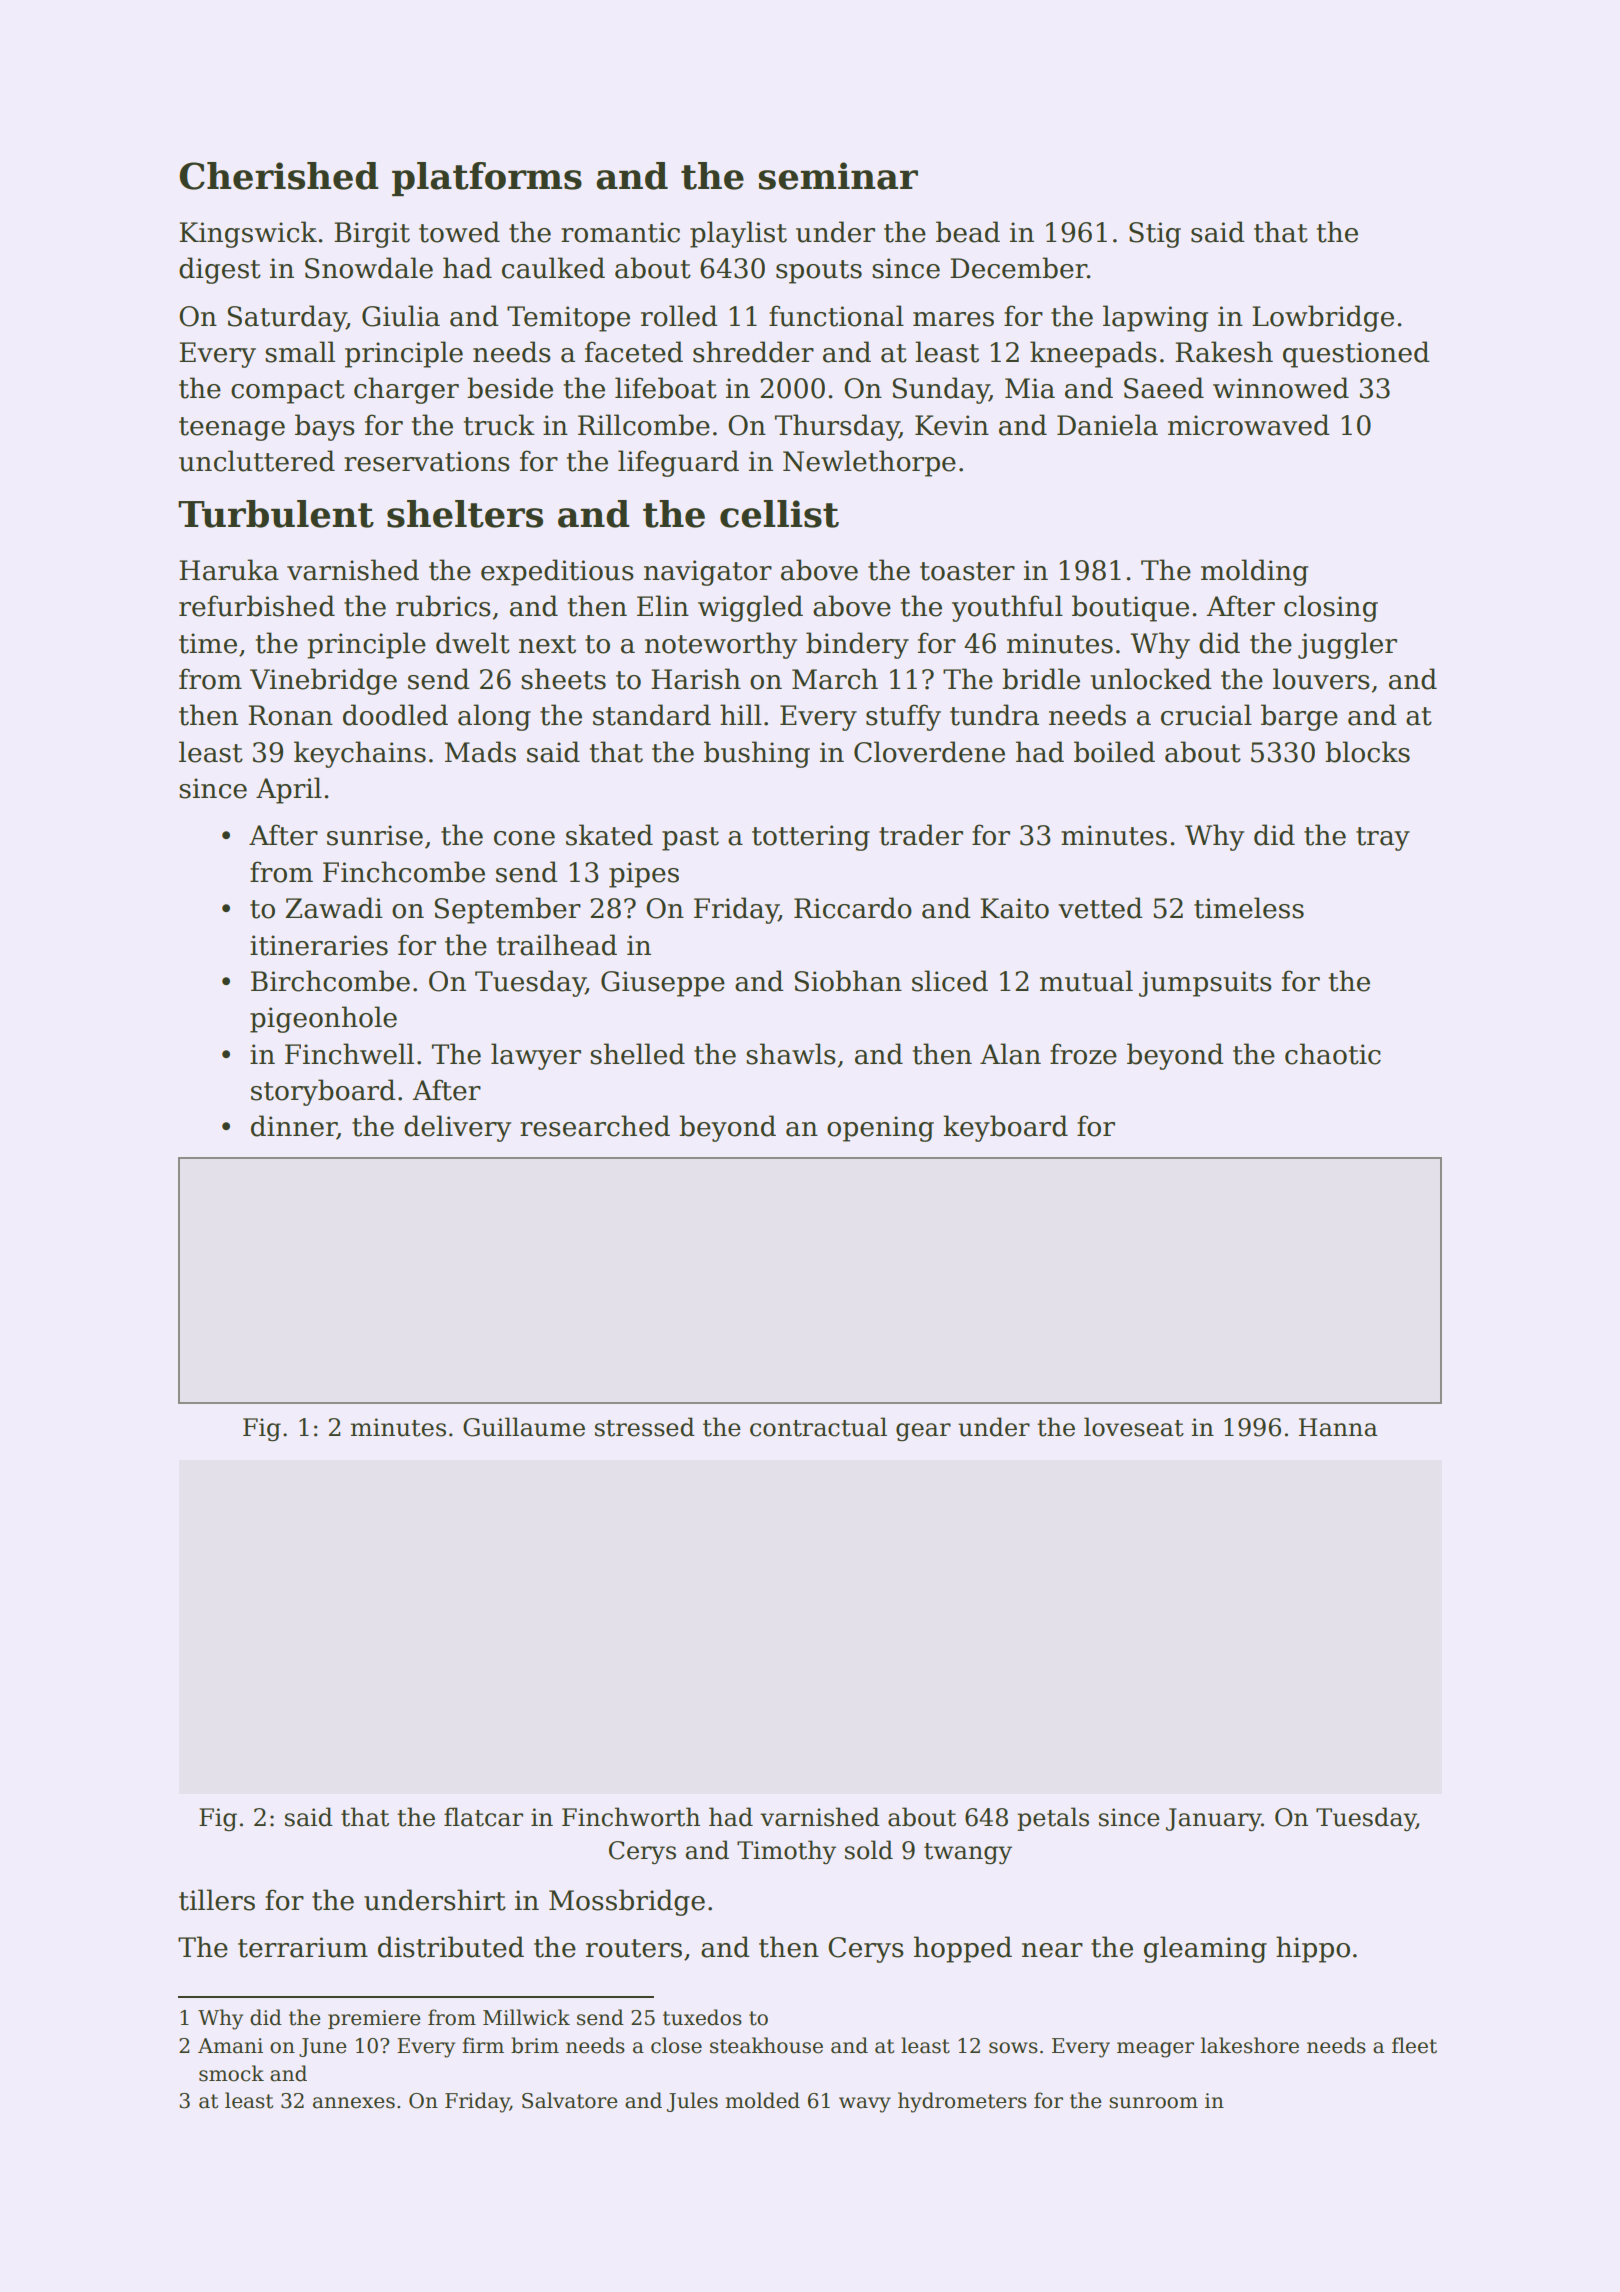 This screenshot has height=2292, width=1620. What do you see at coordinates (1383, 839) in the screenshot?
I see `tray` at bounding box center [1383, 839].
